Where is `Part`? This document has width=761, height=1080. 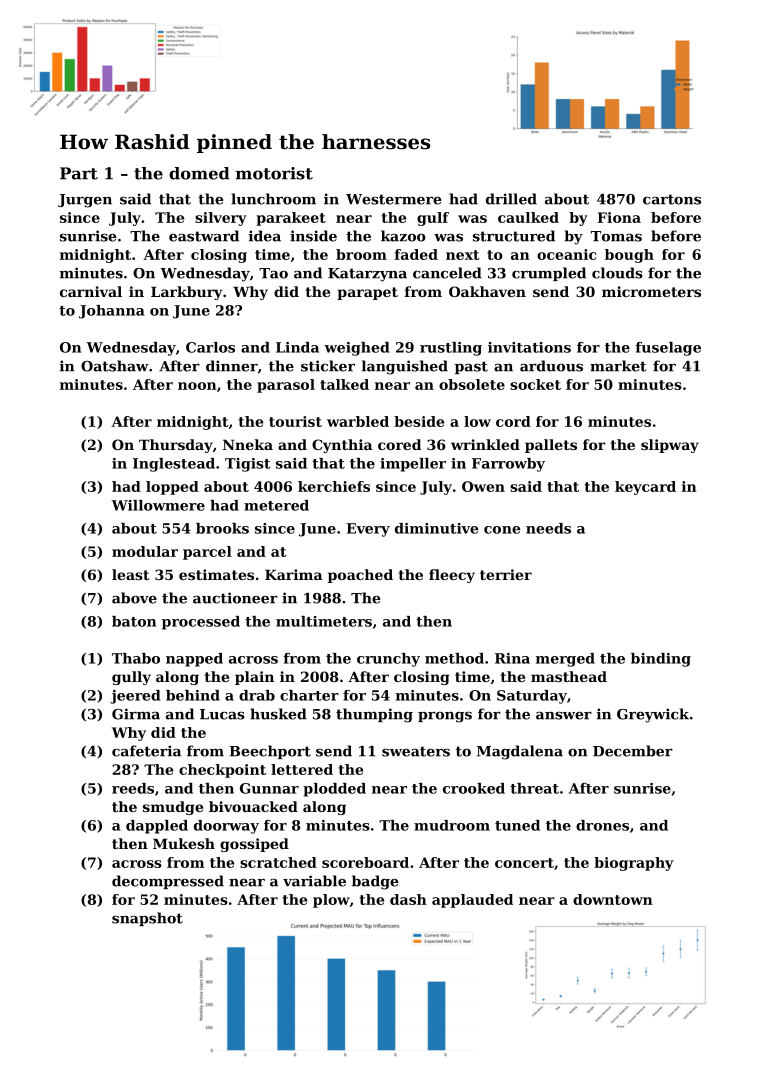 Part is located at coordinates (79, 173).
